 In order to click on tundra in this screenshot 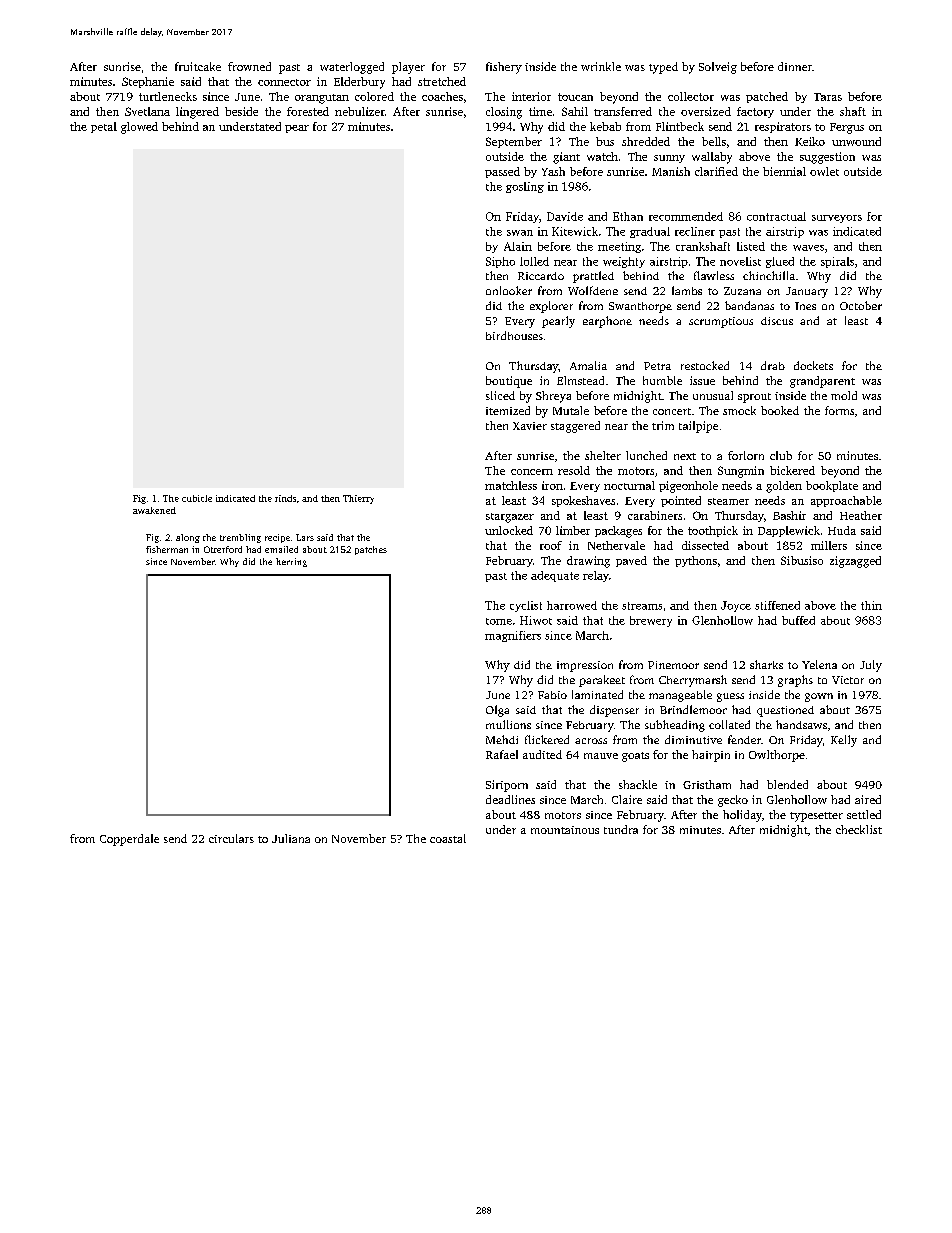, I will do `click(621, 829)`.
